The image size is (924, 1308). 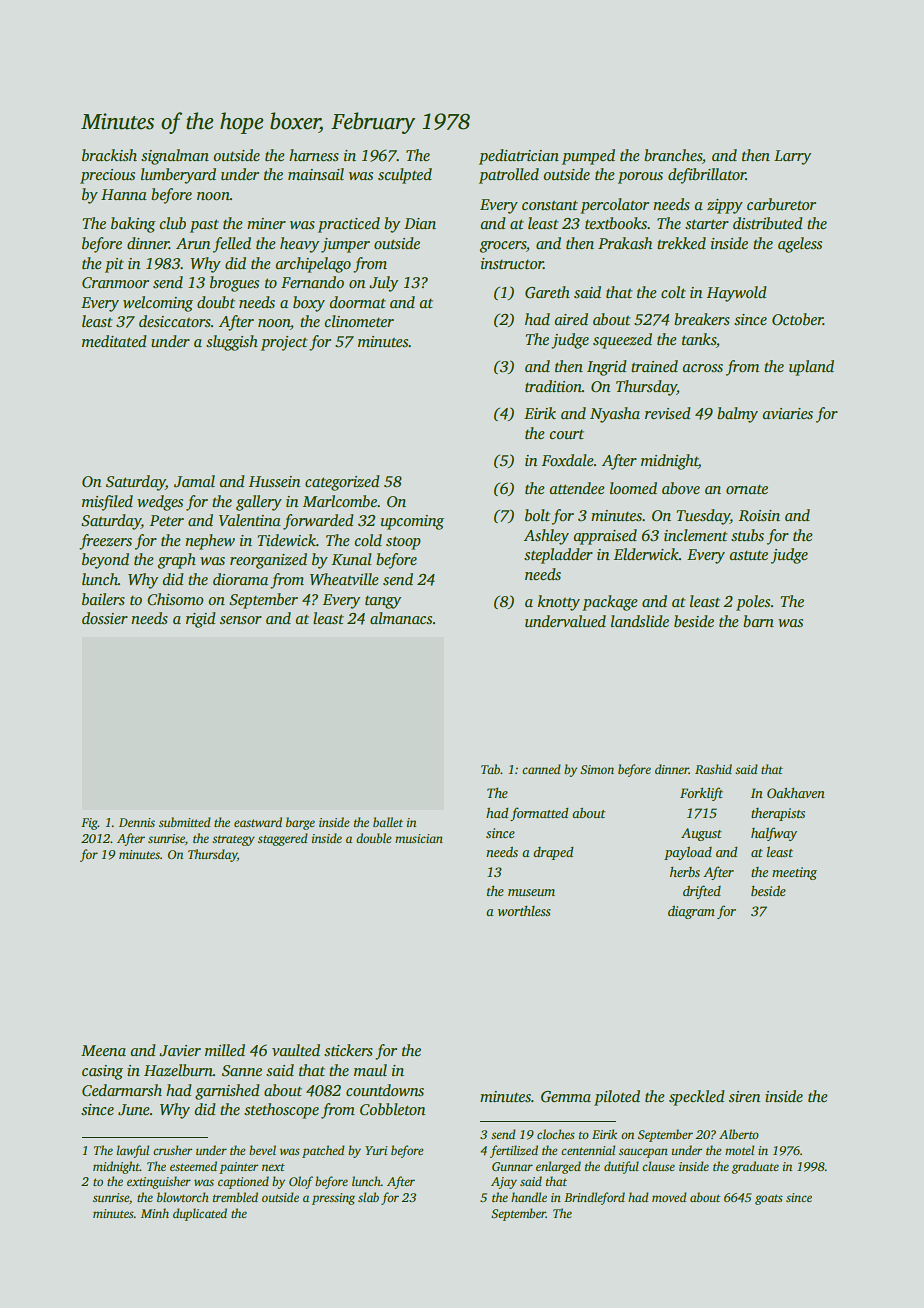 I want to click on strategy, so click(x=233, y=840).
